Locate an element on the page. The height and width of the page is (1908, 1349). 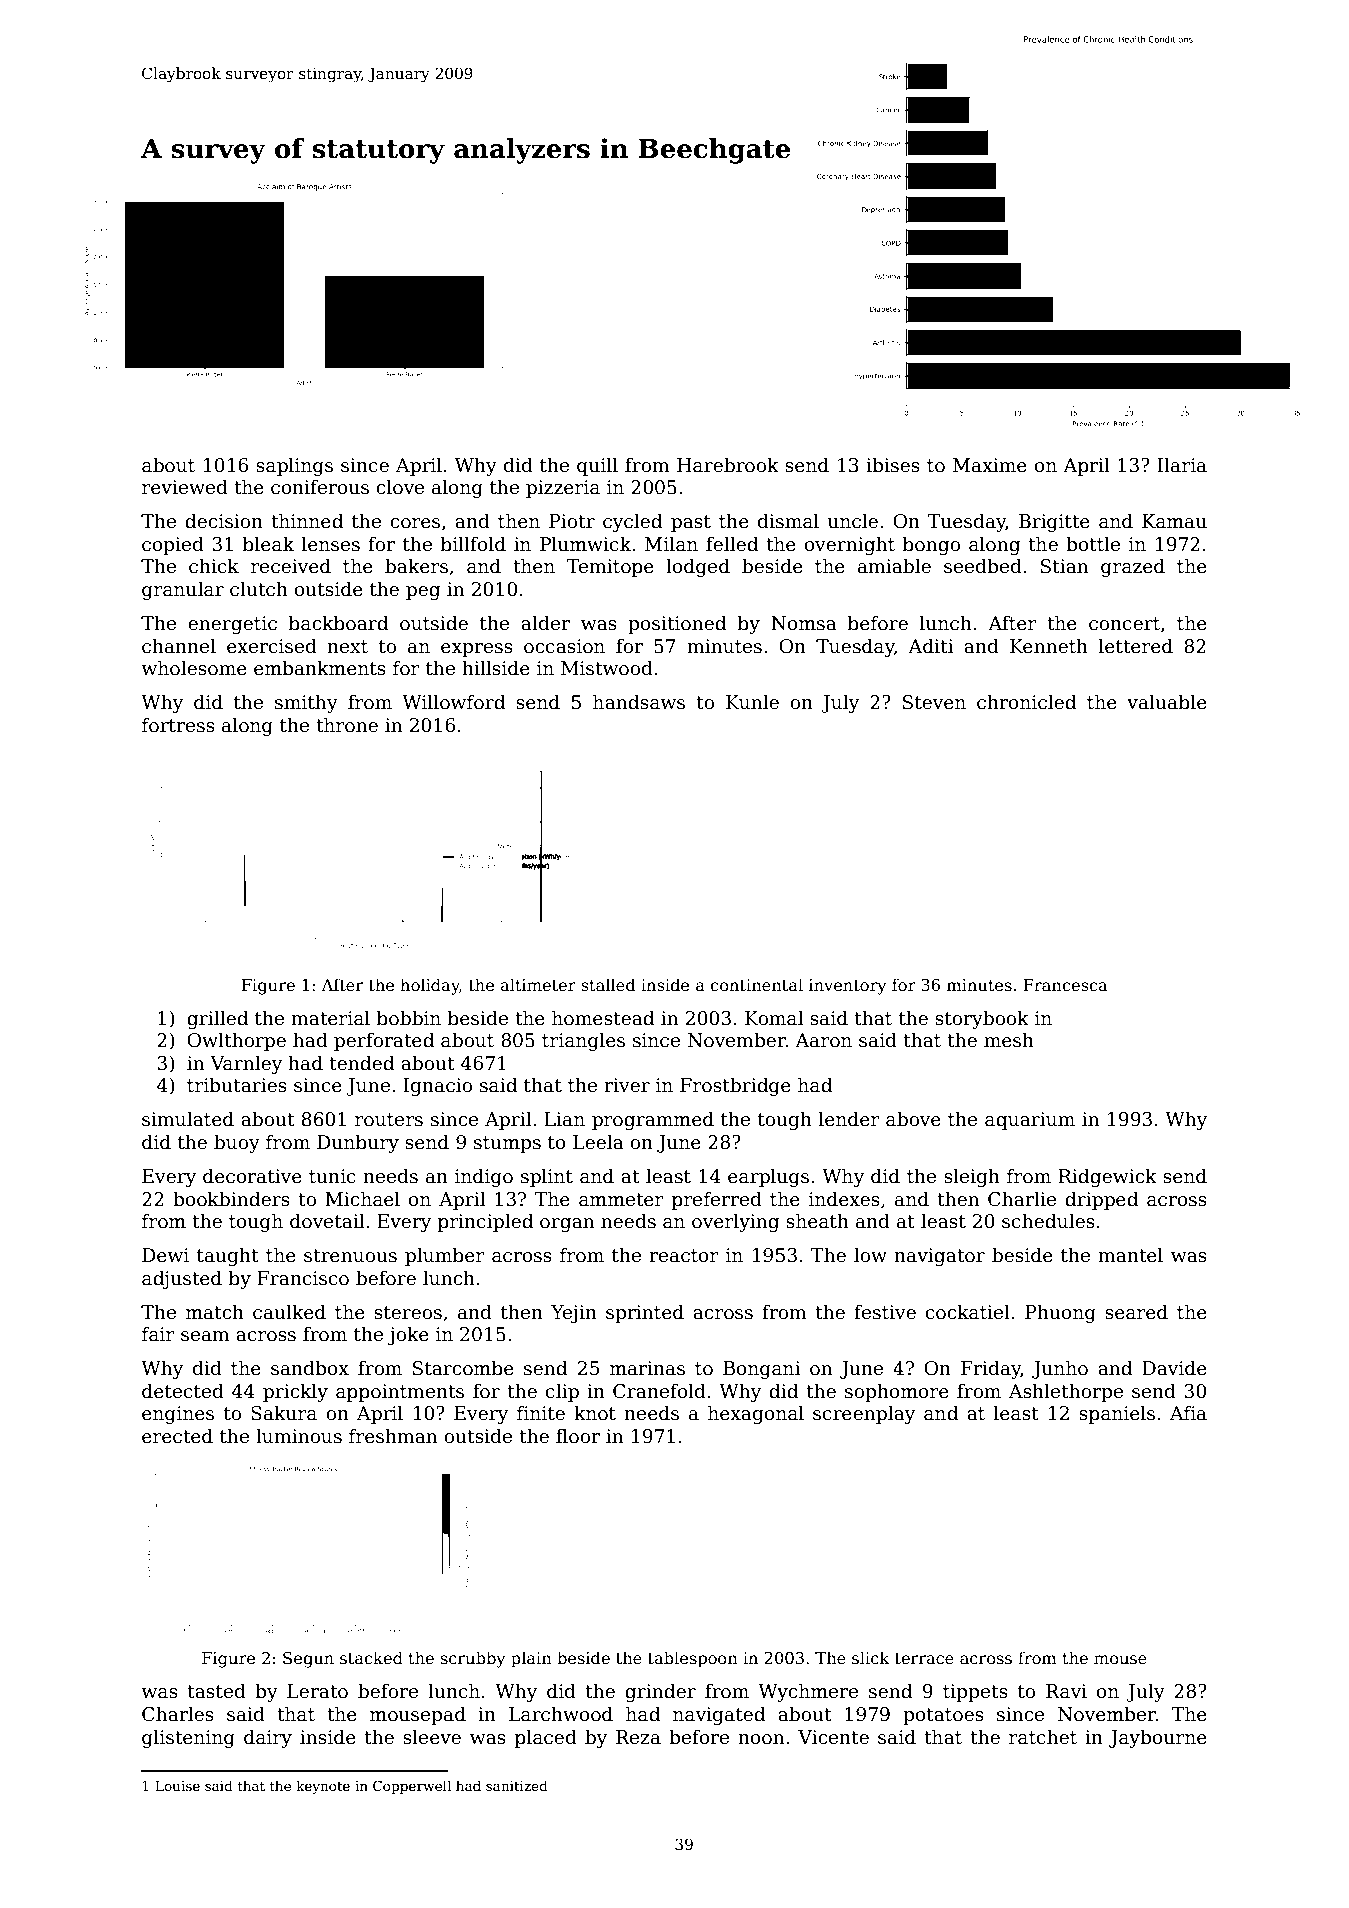
ibises is located at coordinates (893, 465).
